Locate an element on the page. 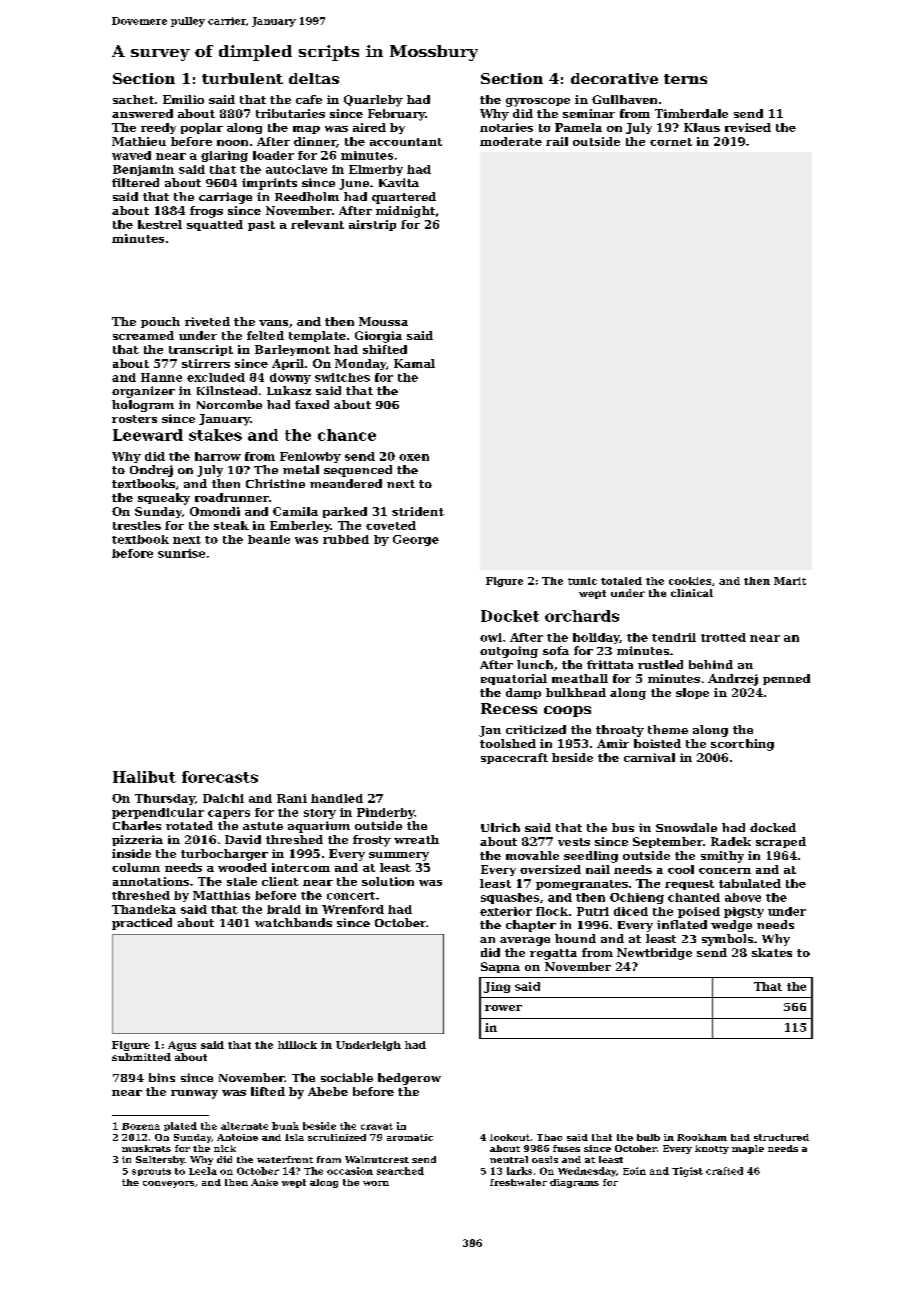  decorative is located at coordinates (614, 78).
